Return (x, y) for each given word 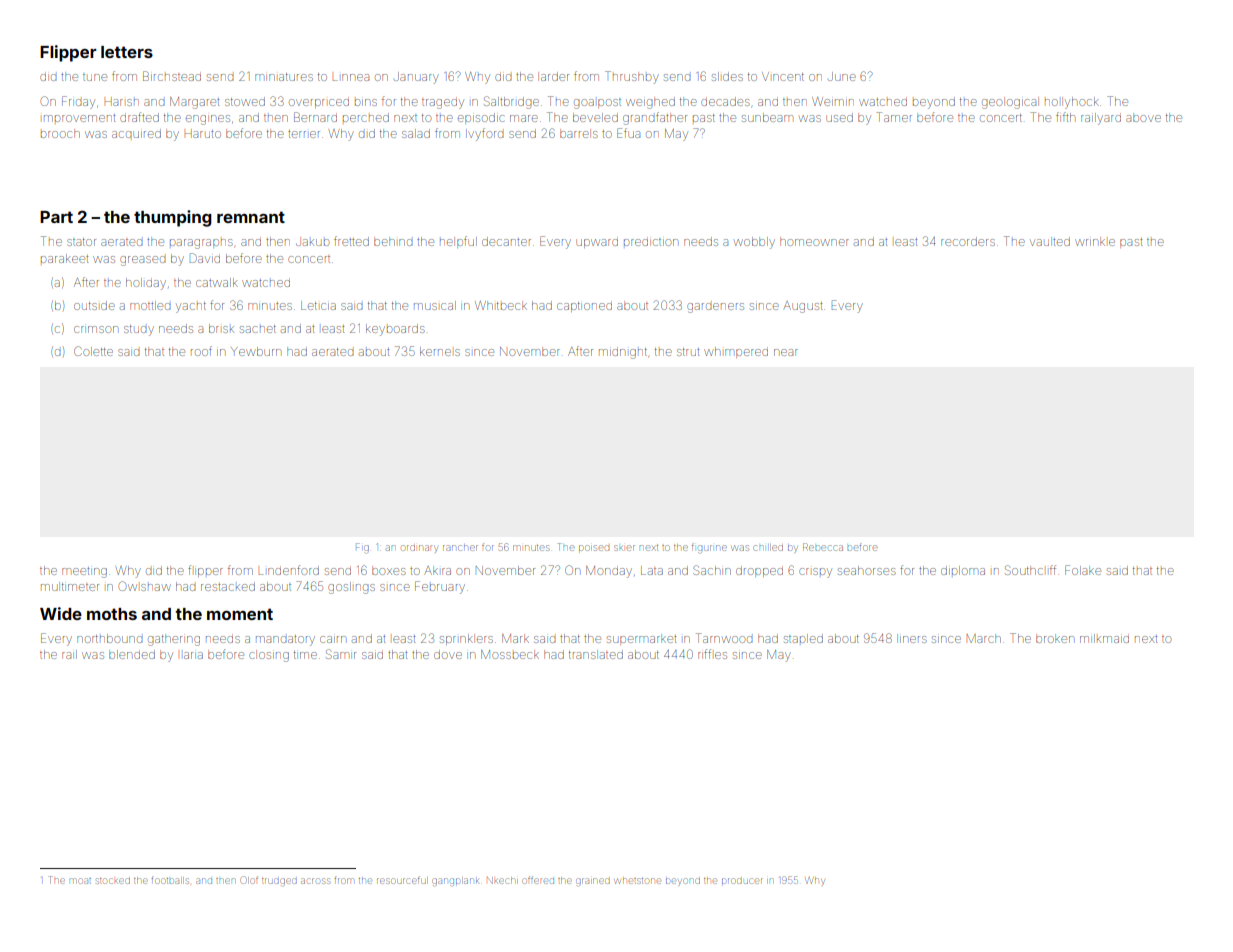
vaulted (1050, 241)
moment (240, 614)
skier (624, 548)
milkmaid (1104, 638)
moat (80, 881)
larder (553, 76)
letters (127, 52)
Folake (1083, 570)
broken (1055, 638)
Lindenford (289, 570)
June (842, 76)
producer (742, 881)
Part (56, 217)
